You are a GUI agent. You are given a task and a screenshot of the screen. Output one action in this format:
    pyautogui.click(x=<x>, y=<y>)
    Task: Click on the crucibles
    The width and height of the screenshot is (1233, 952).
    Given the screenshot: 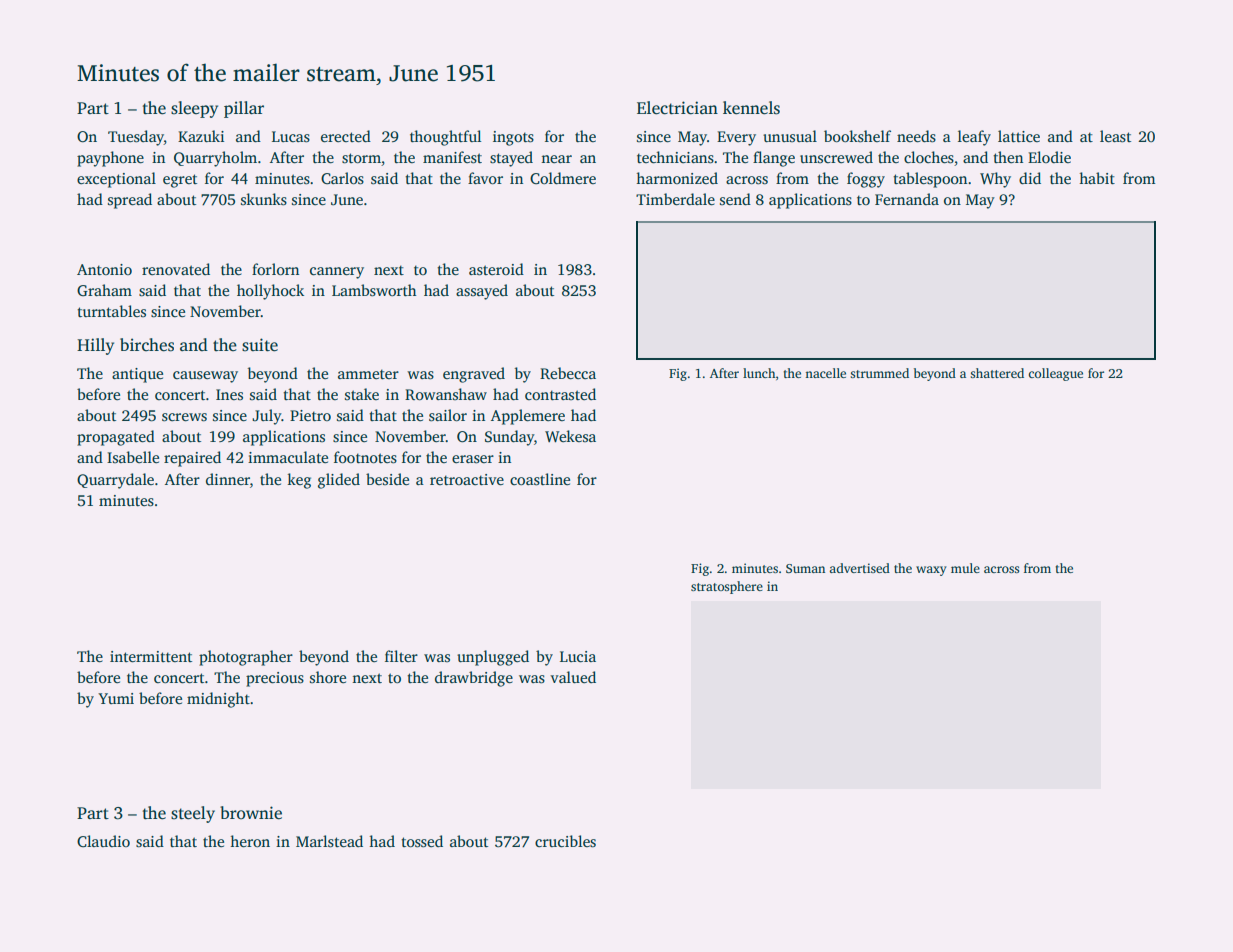 What is the action you would take?
    pyautogui.click(x=565, y=841)
